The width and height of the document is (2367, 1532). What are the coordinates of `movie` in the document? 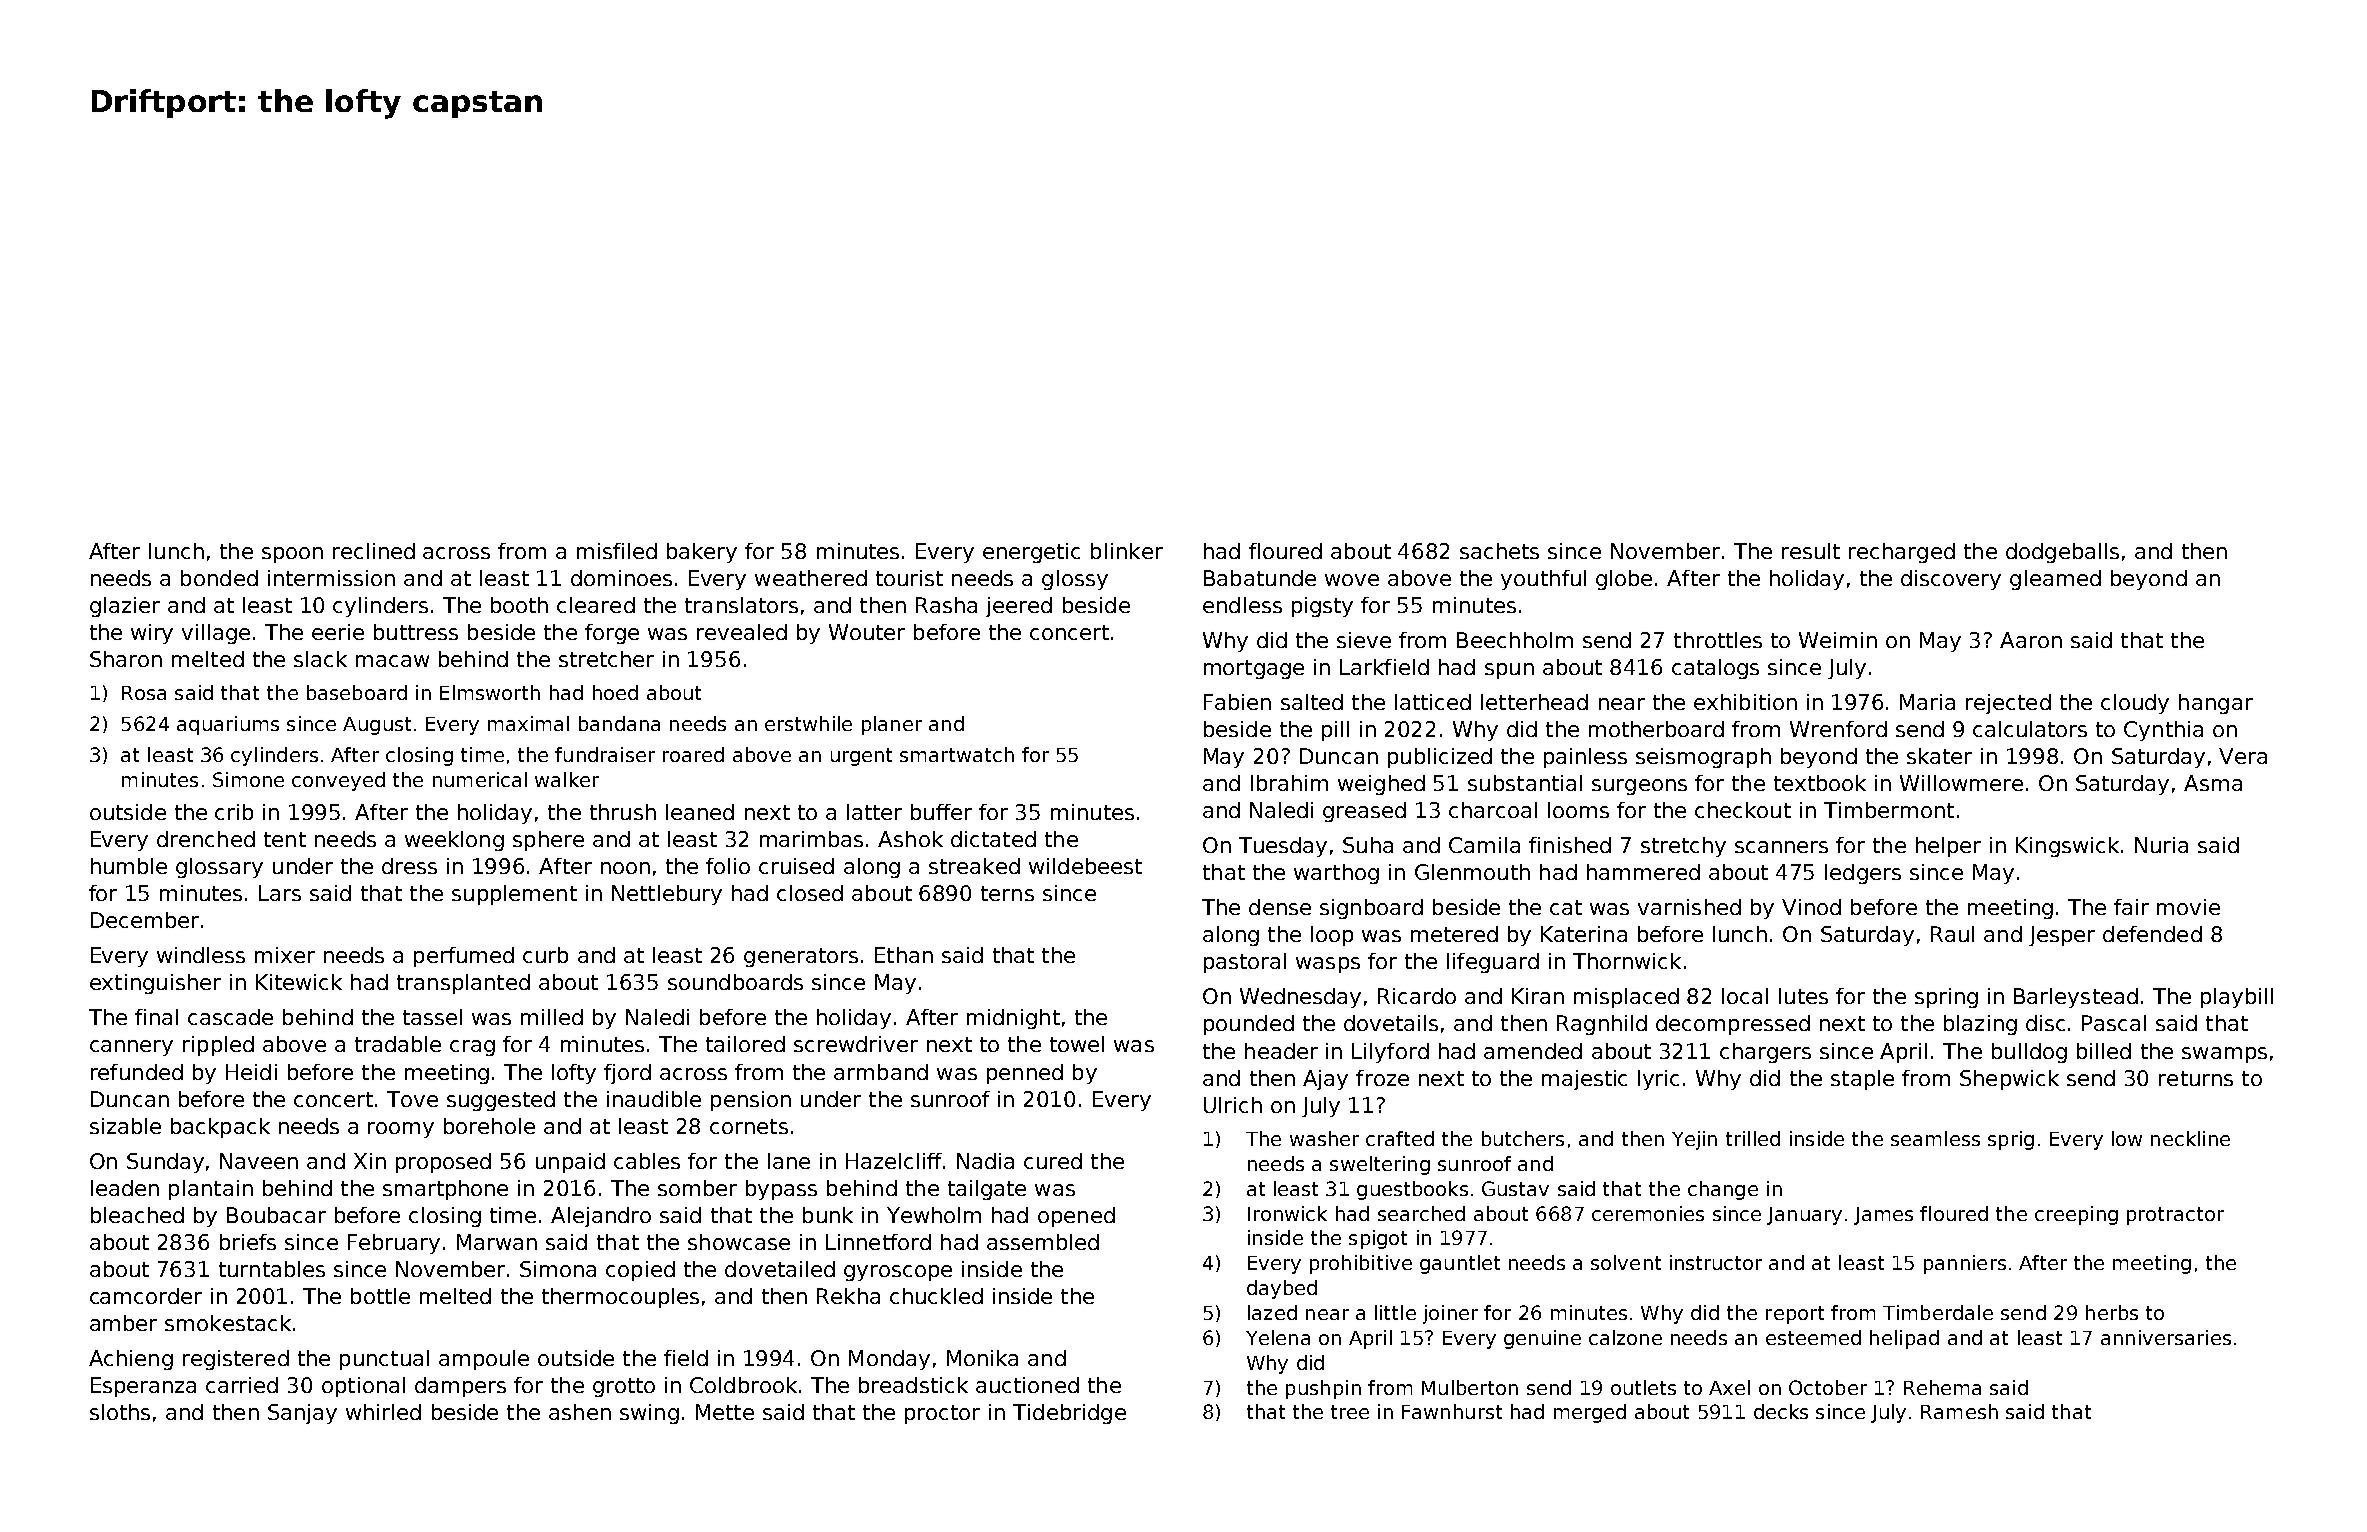 It's located at (2188, 907).
